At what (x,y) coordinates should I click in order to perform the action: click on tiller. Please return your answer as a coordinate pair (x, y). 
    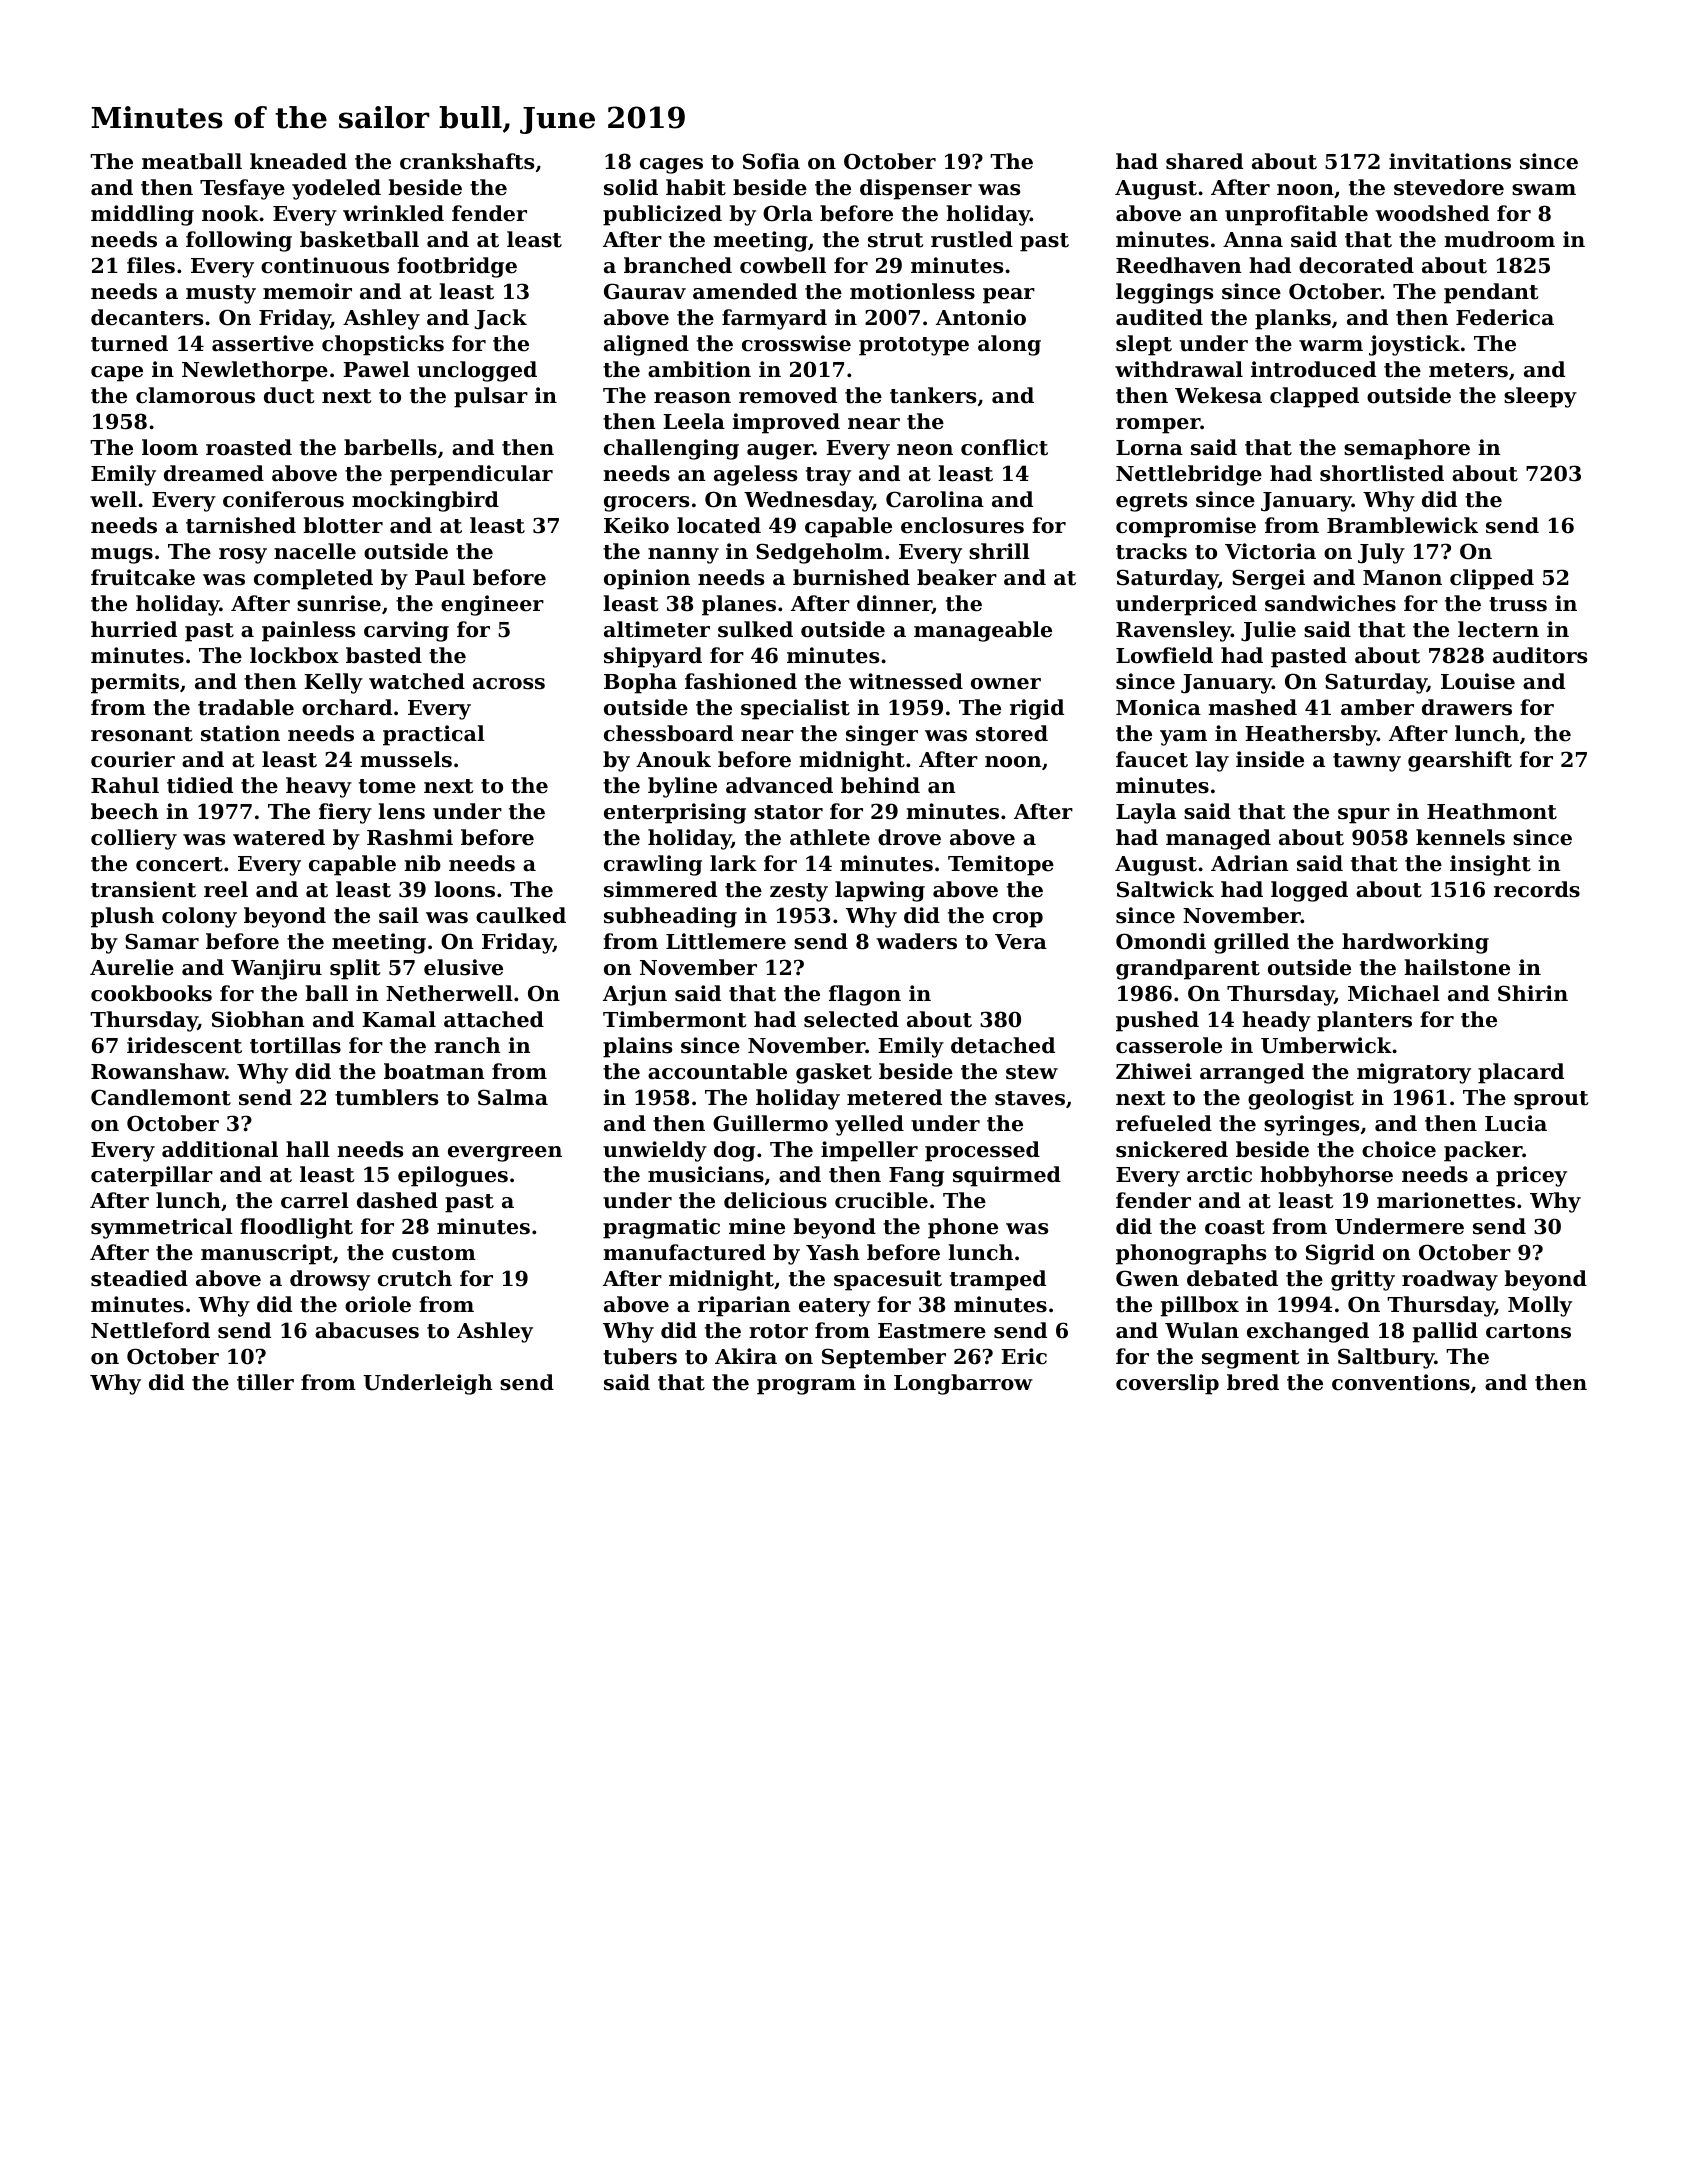
    Looking at the image, I should click on (265, 1382).
